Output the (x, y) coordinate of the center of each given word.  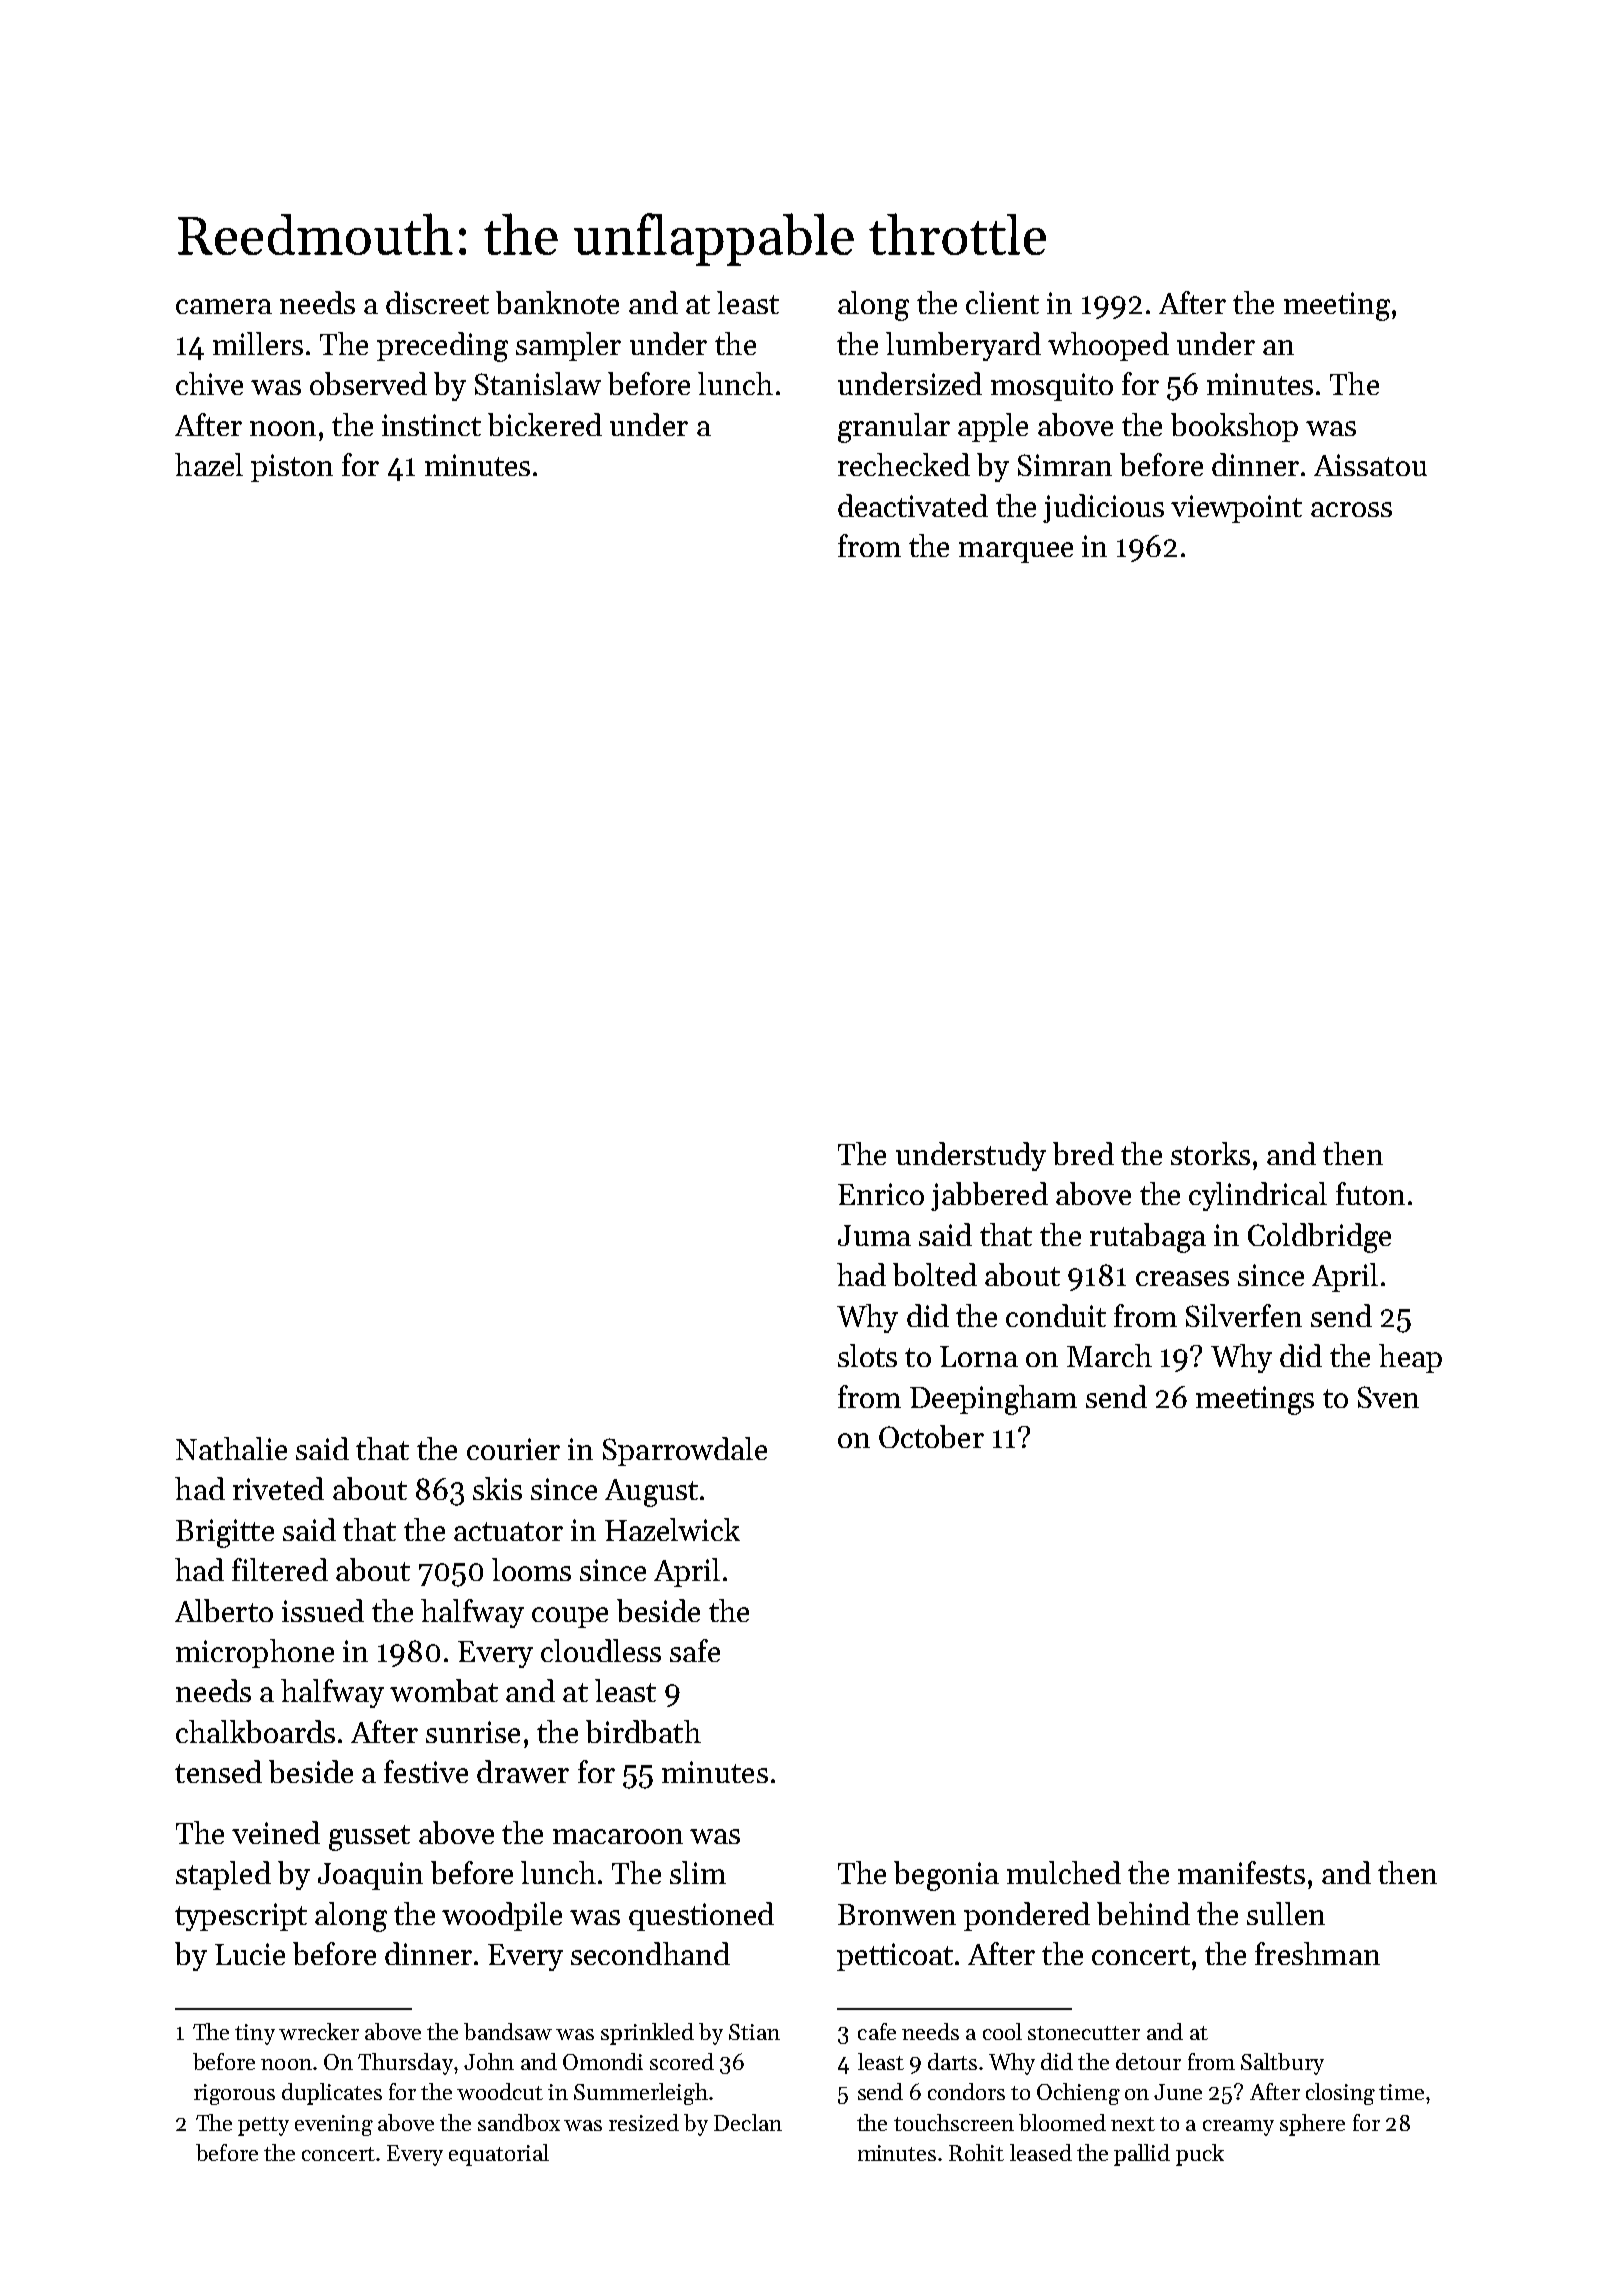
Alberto (224, 1610)
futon (1370, 1193)
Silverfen (1244, 1315)
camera (224, 306)
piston (292, 468)
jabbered (989, 1196)
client (1002, 302)
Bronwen (897, 1914)
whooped (1108, 346)
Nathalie (231, 1448)
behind (1143, 1913)
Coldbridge (1319, 1238)
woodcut (500, 2091)
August (651, 1493)
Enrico (881, 1194)
